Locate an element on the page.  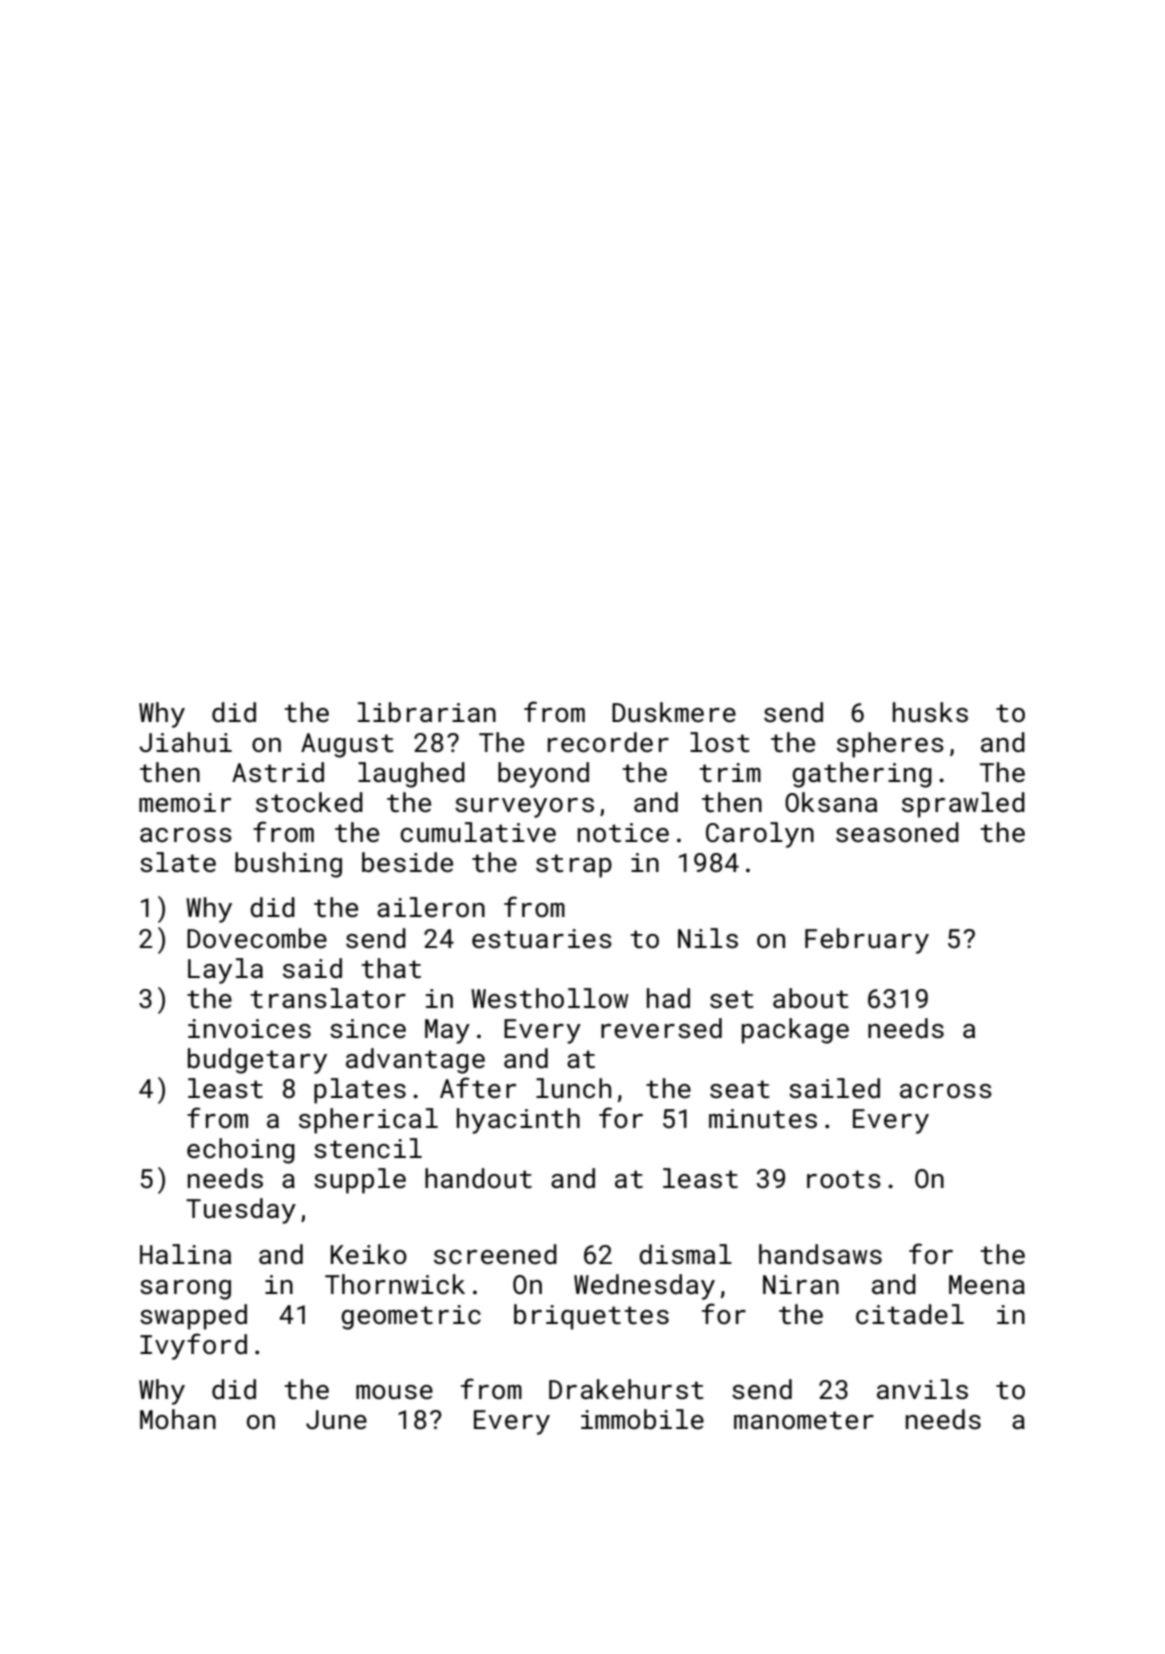
May is located at coordinates (447, 1031).
